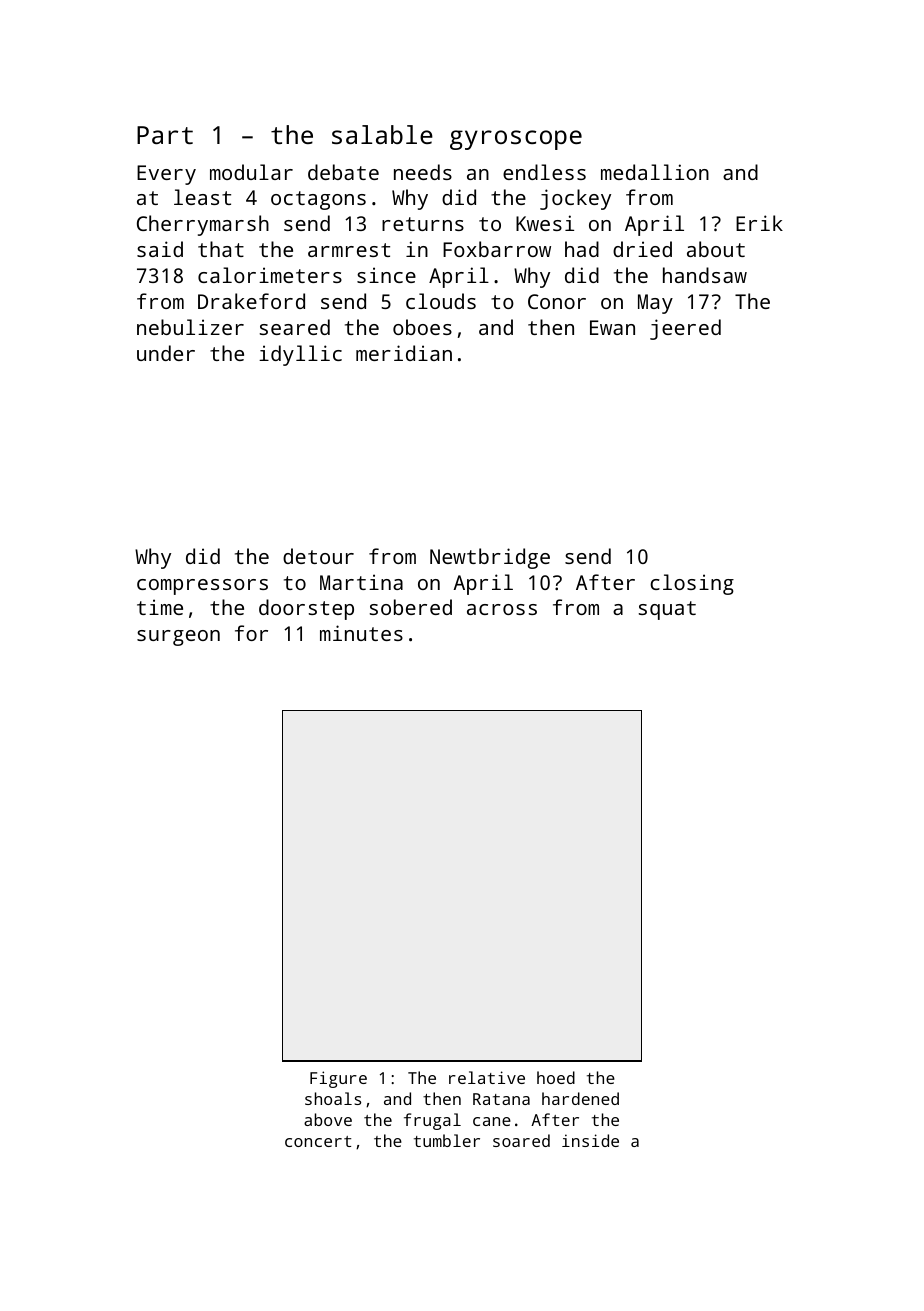  What do you see at coordinates (716, 249) in the screenshot?
I see `about` at bounding box center [716, 249].
